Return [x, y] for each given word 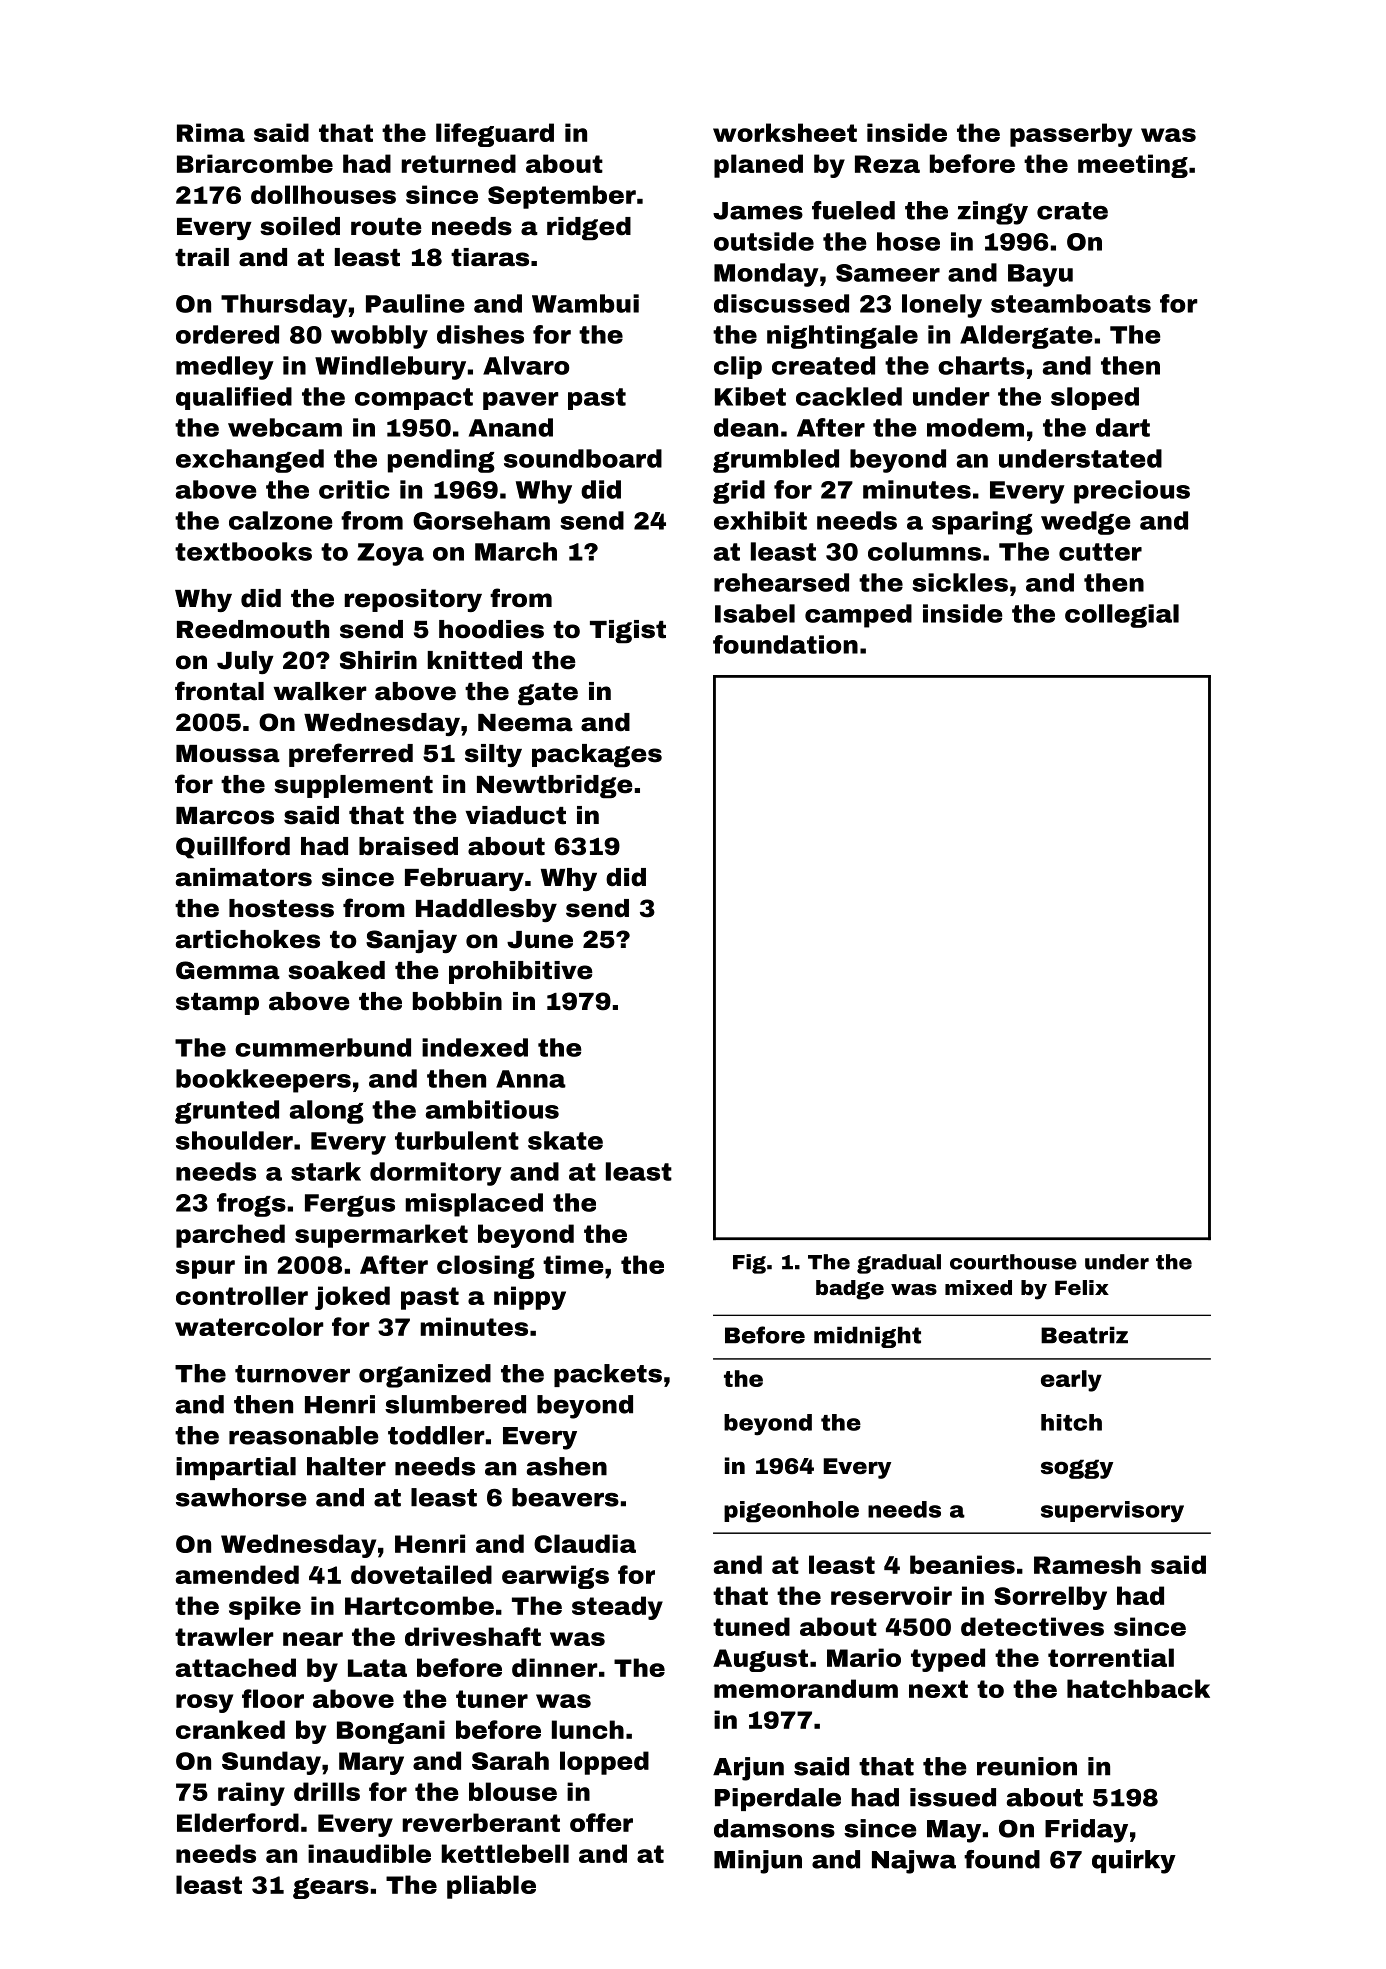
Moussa [228, 754]
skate [565, 1140]
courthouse [1013, 1262]
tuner [492, 1699]
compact [414, 399]
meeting [1133, 166]
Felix [1082, 1287]
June [540, 940]
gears [331, 1888]
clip [738, 367]
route [386, 227]
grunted [227, 1112]
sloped [1095, 398]
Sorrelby [1050, 1598]
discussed [781, 303]
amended [237, 1574]
